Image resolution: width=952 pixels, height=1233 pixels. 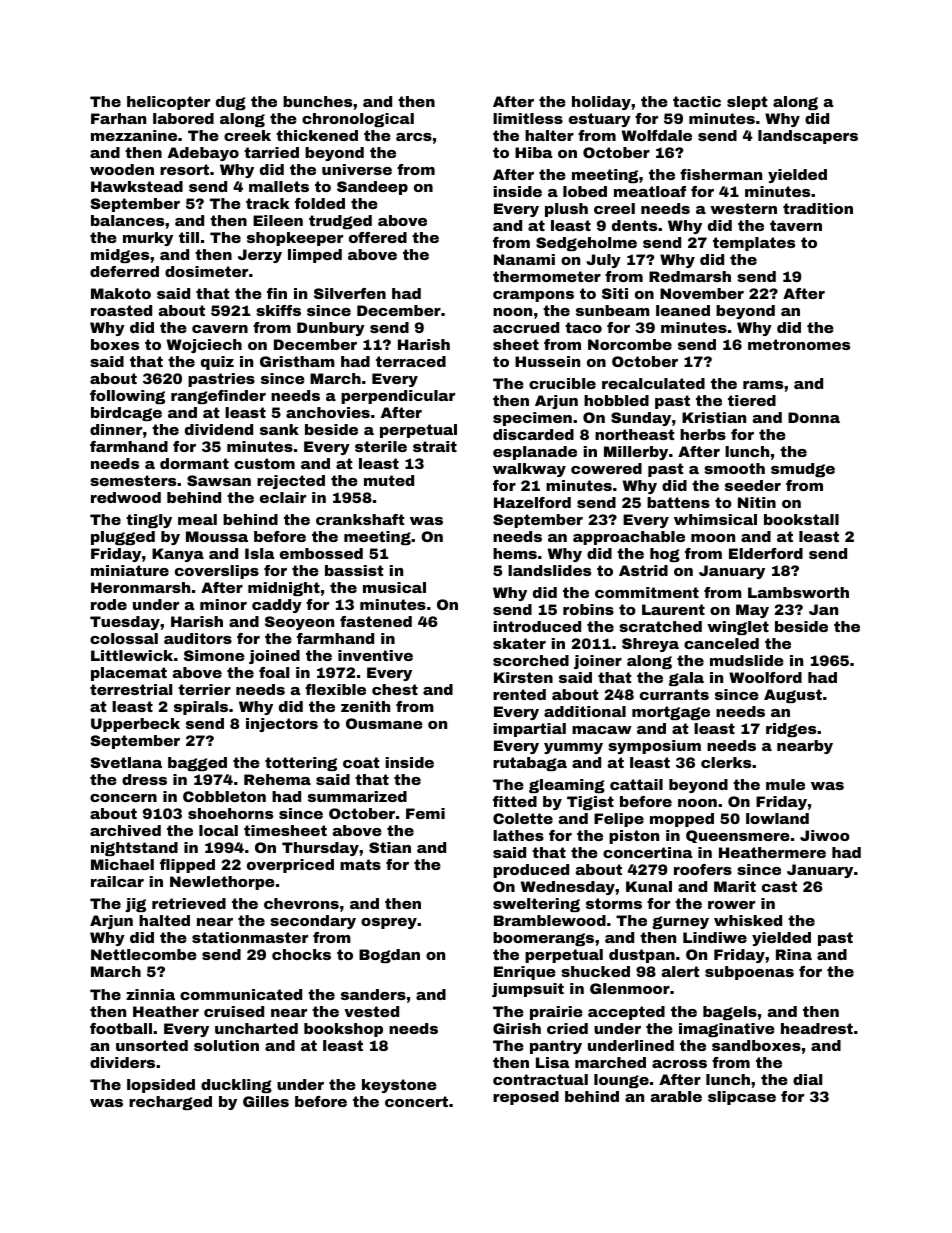 I want to click on gala, so click(x=686, y=679).
